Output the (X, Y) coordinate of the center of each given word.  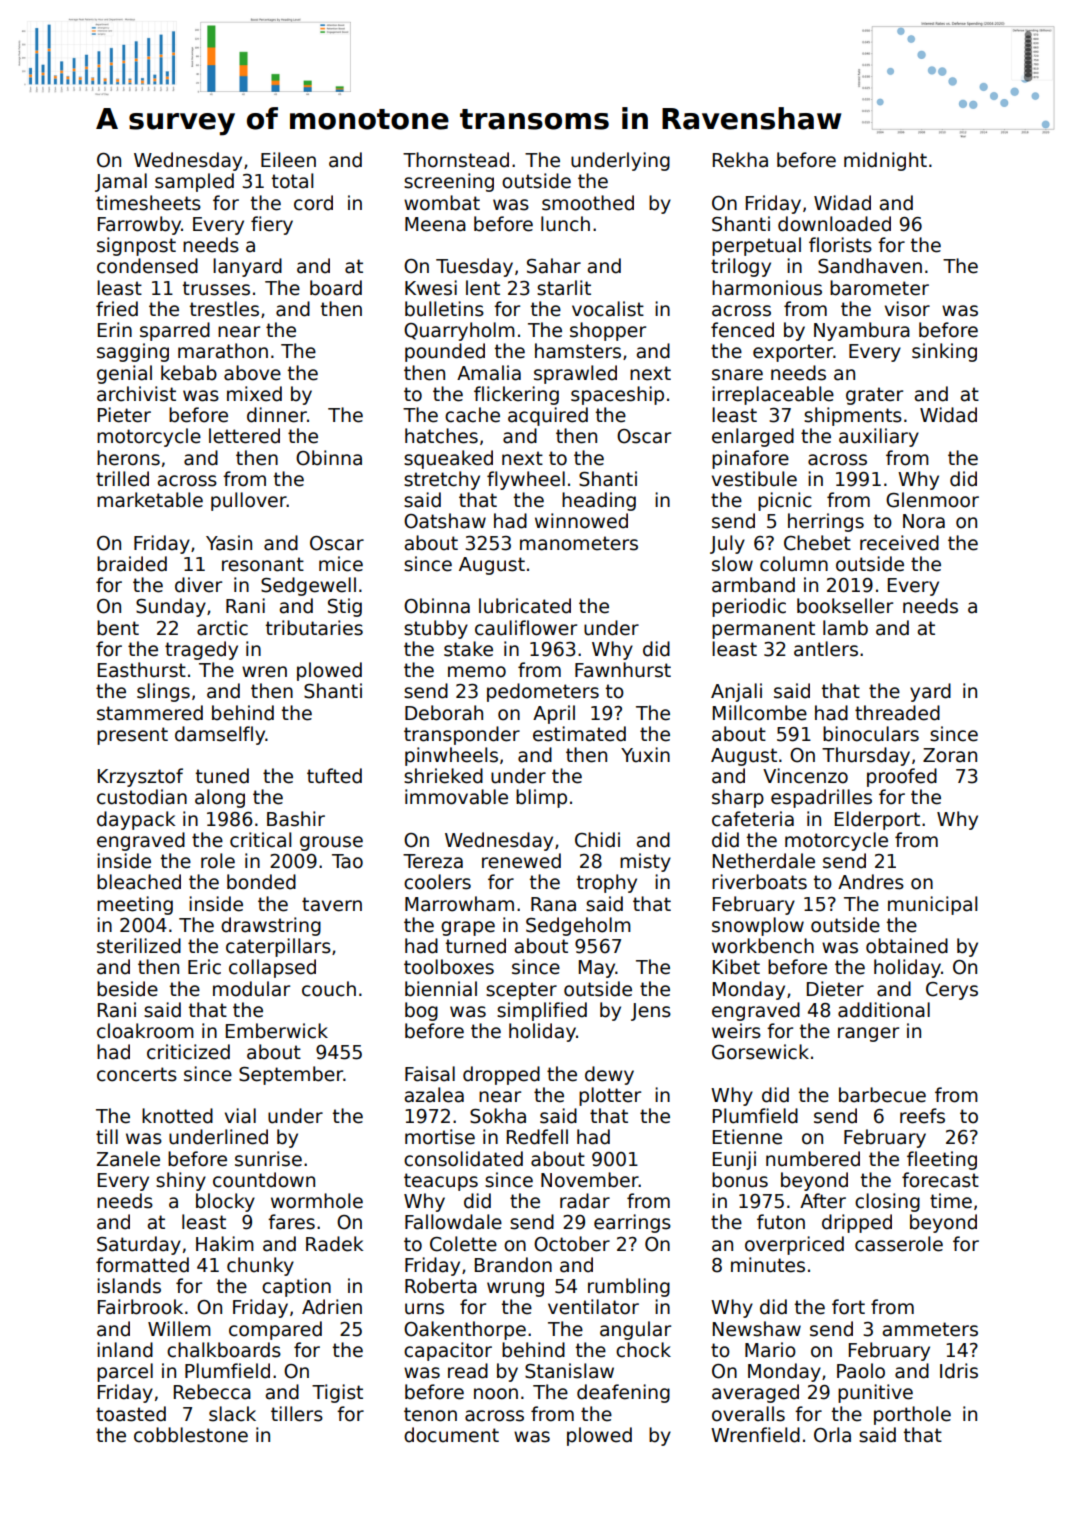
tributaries (314, 628)
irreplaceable (773, 395)
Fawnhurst (623, 670)
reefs (922, 1116)
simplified (542, 1011)
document (451, 1435)
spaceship (617, 395)
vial (240, 1116)
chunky (260, 1266)
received (899, 543)
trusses (216, 288)
